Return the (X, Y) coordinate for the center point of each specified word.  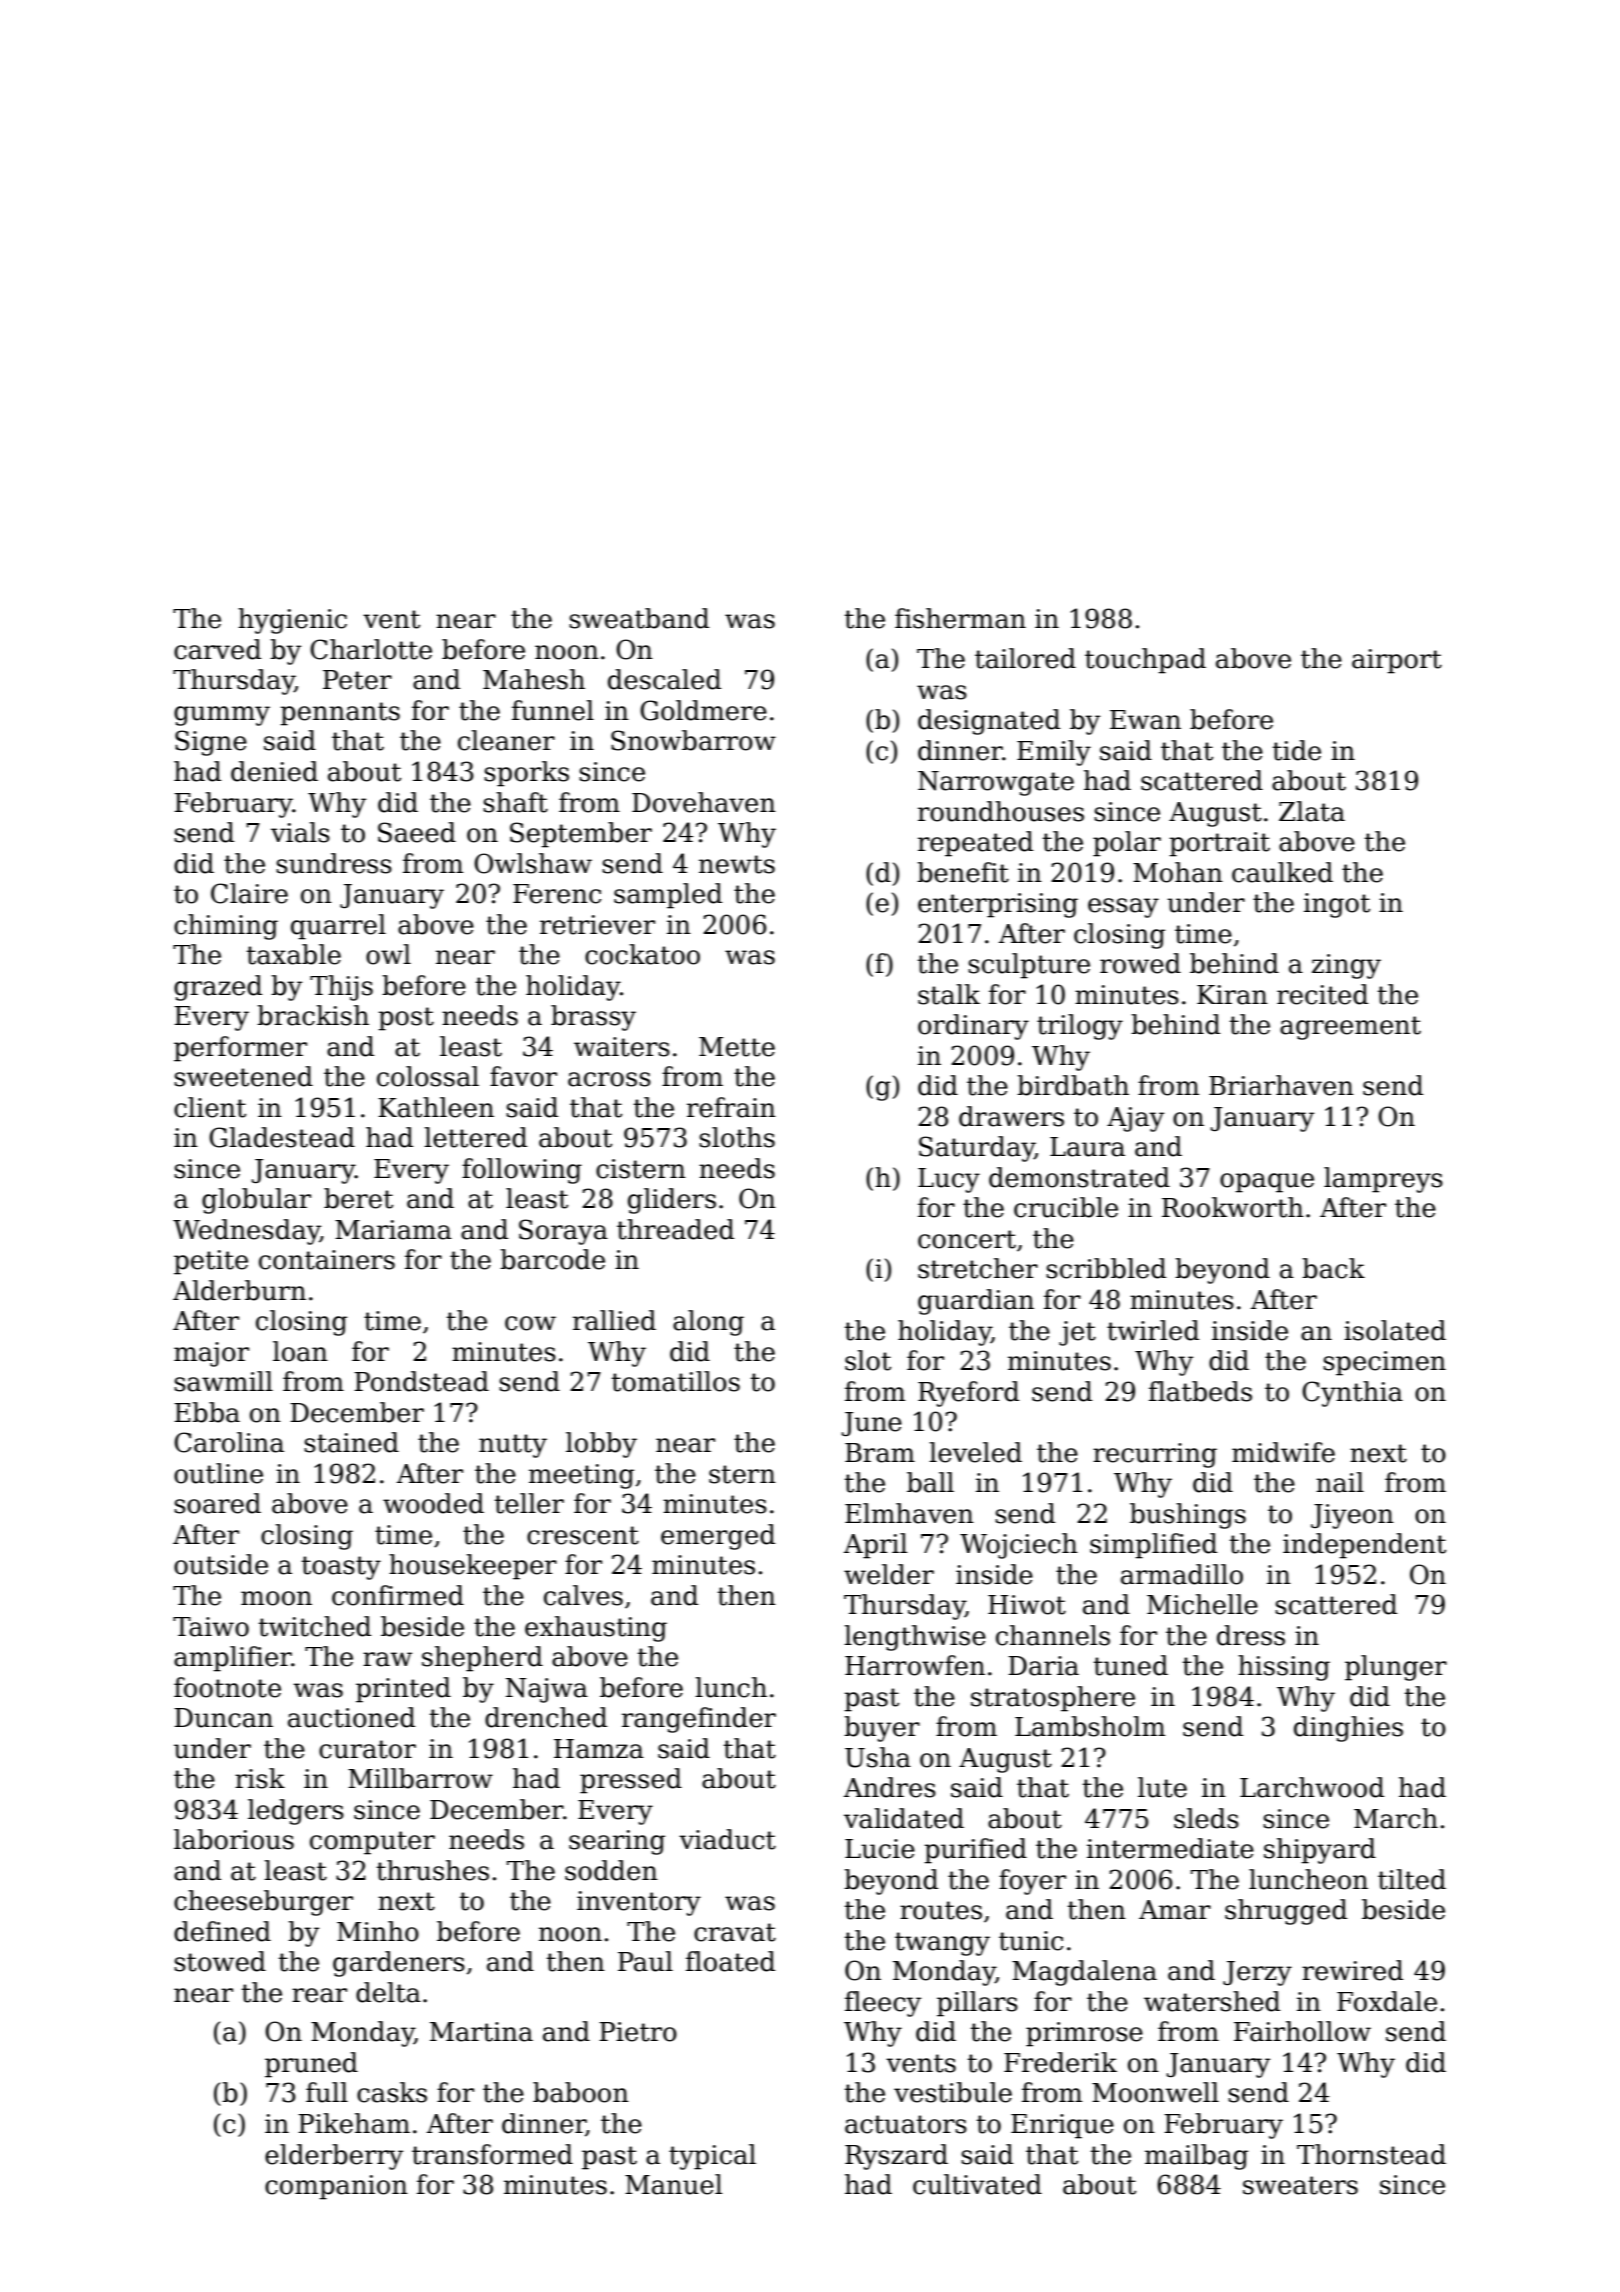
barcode (552, 1259)
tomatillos (675, 1381)
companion (336, 2187)
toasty (341, 1568)
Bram (880, 1453)
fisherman (960, 618)
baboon (581, 2092)
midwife (1283, 1452)
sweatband (639, 618)
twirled (1153, 1330)
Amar (1175, 1910)
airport (1397, 661)
